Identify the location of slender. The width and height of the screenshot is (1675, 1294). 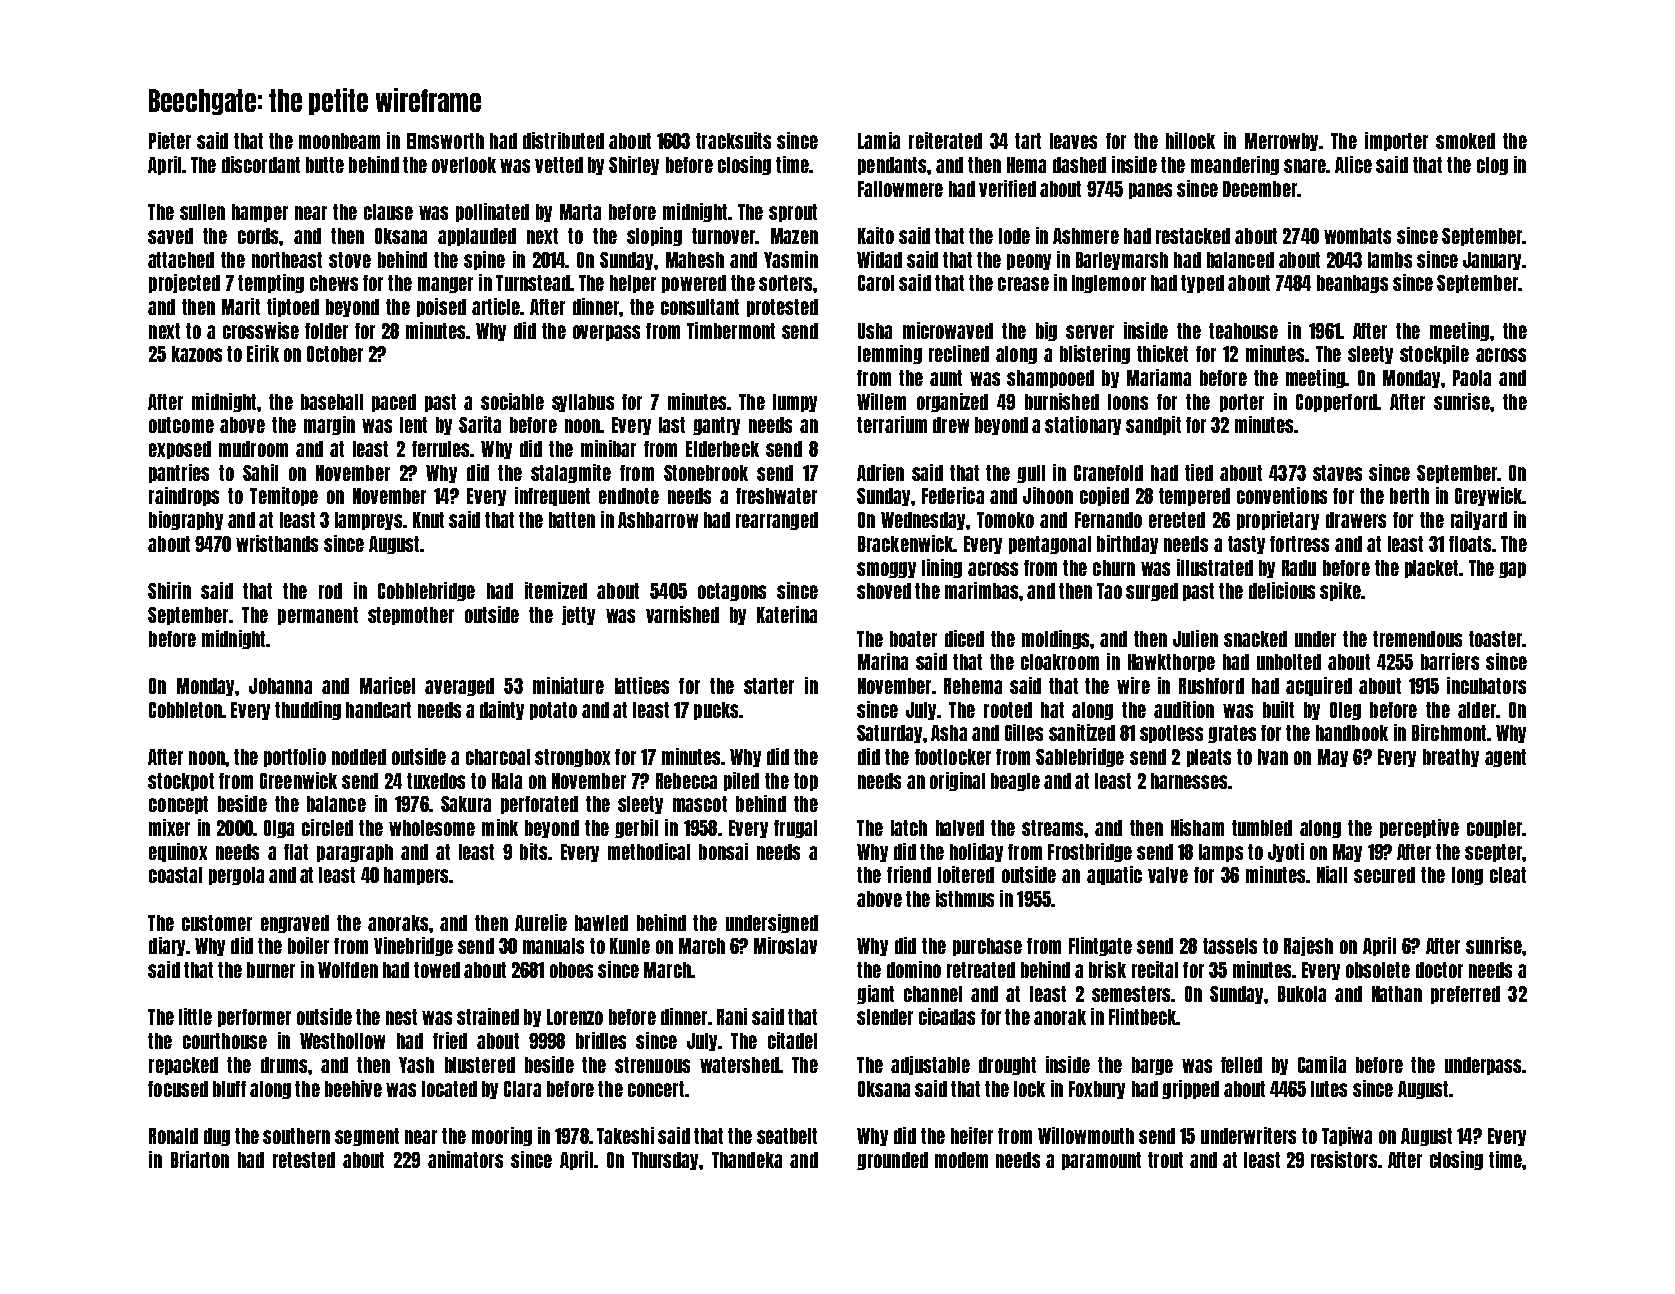
(885, 1017).
